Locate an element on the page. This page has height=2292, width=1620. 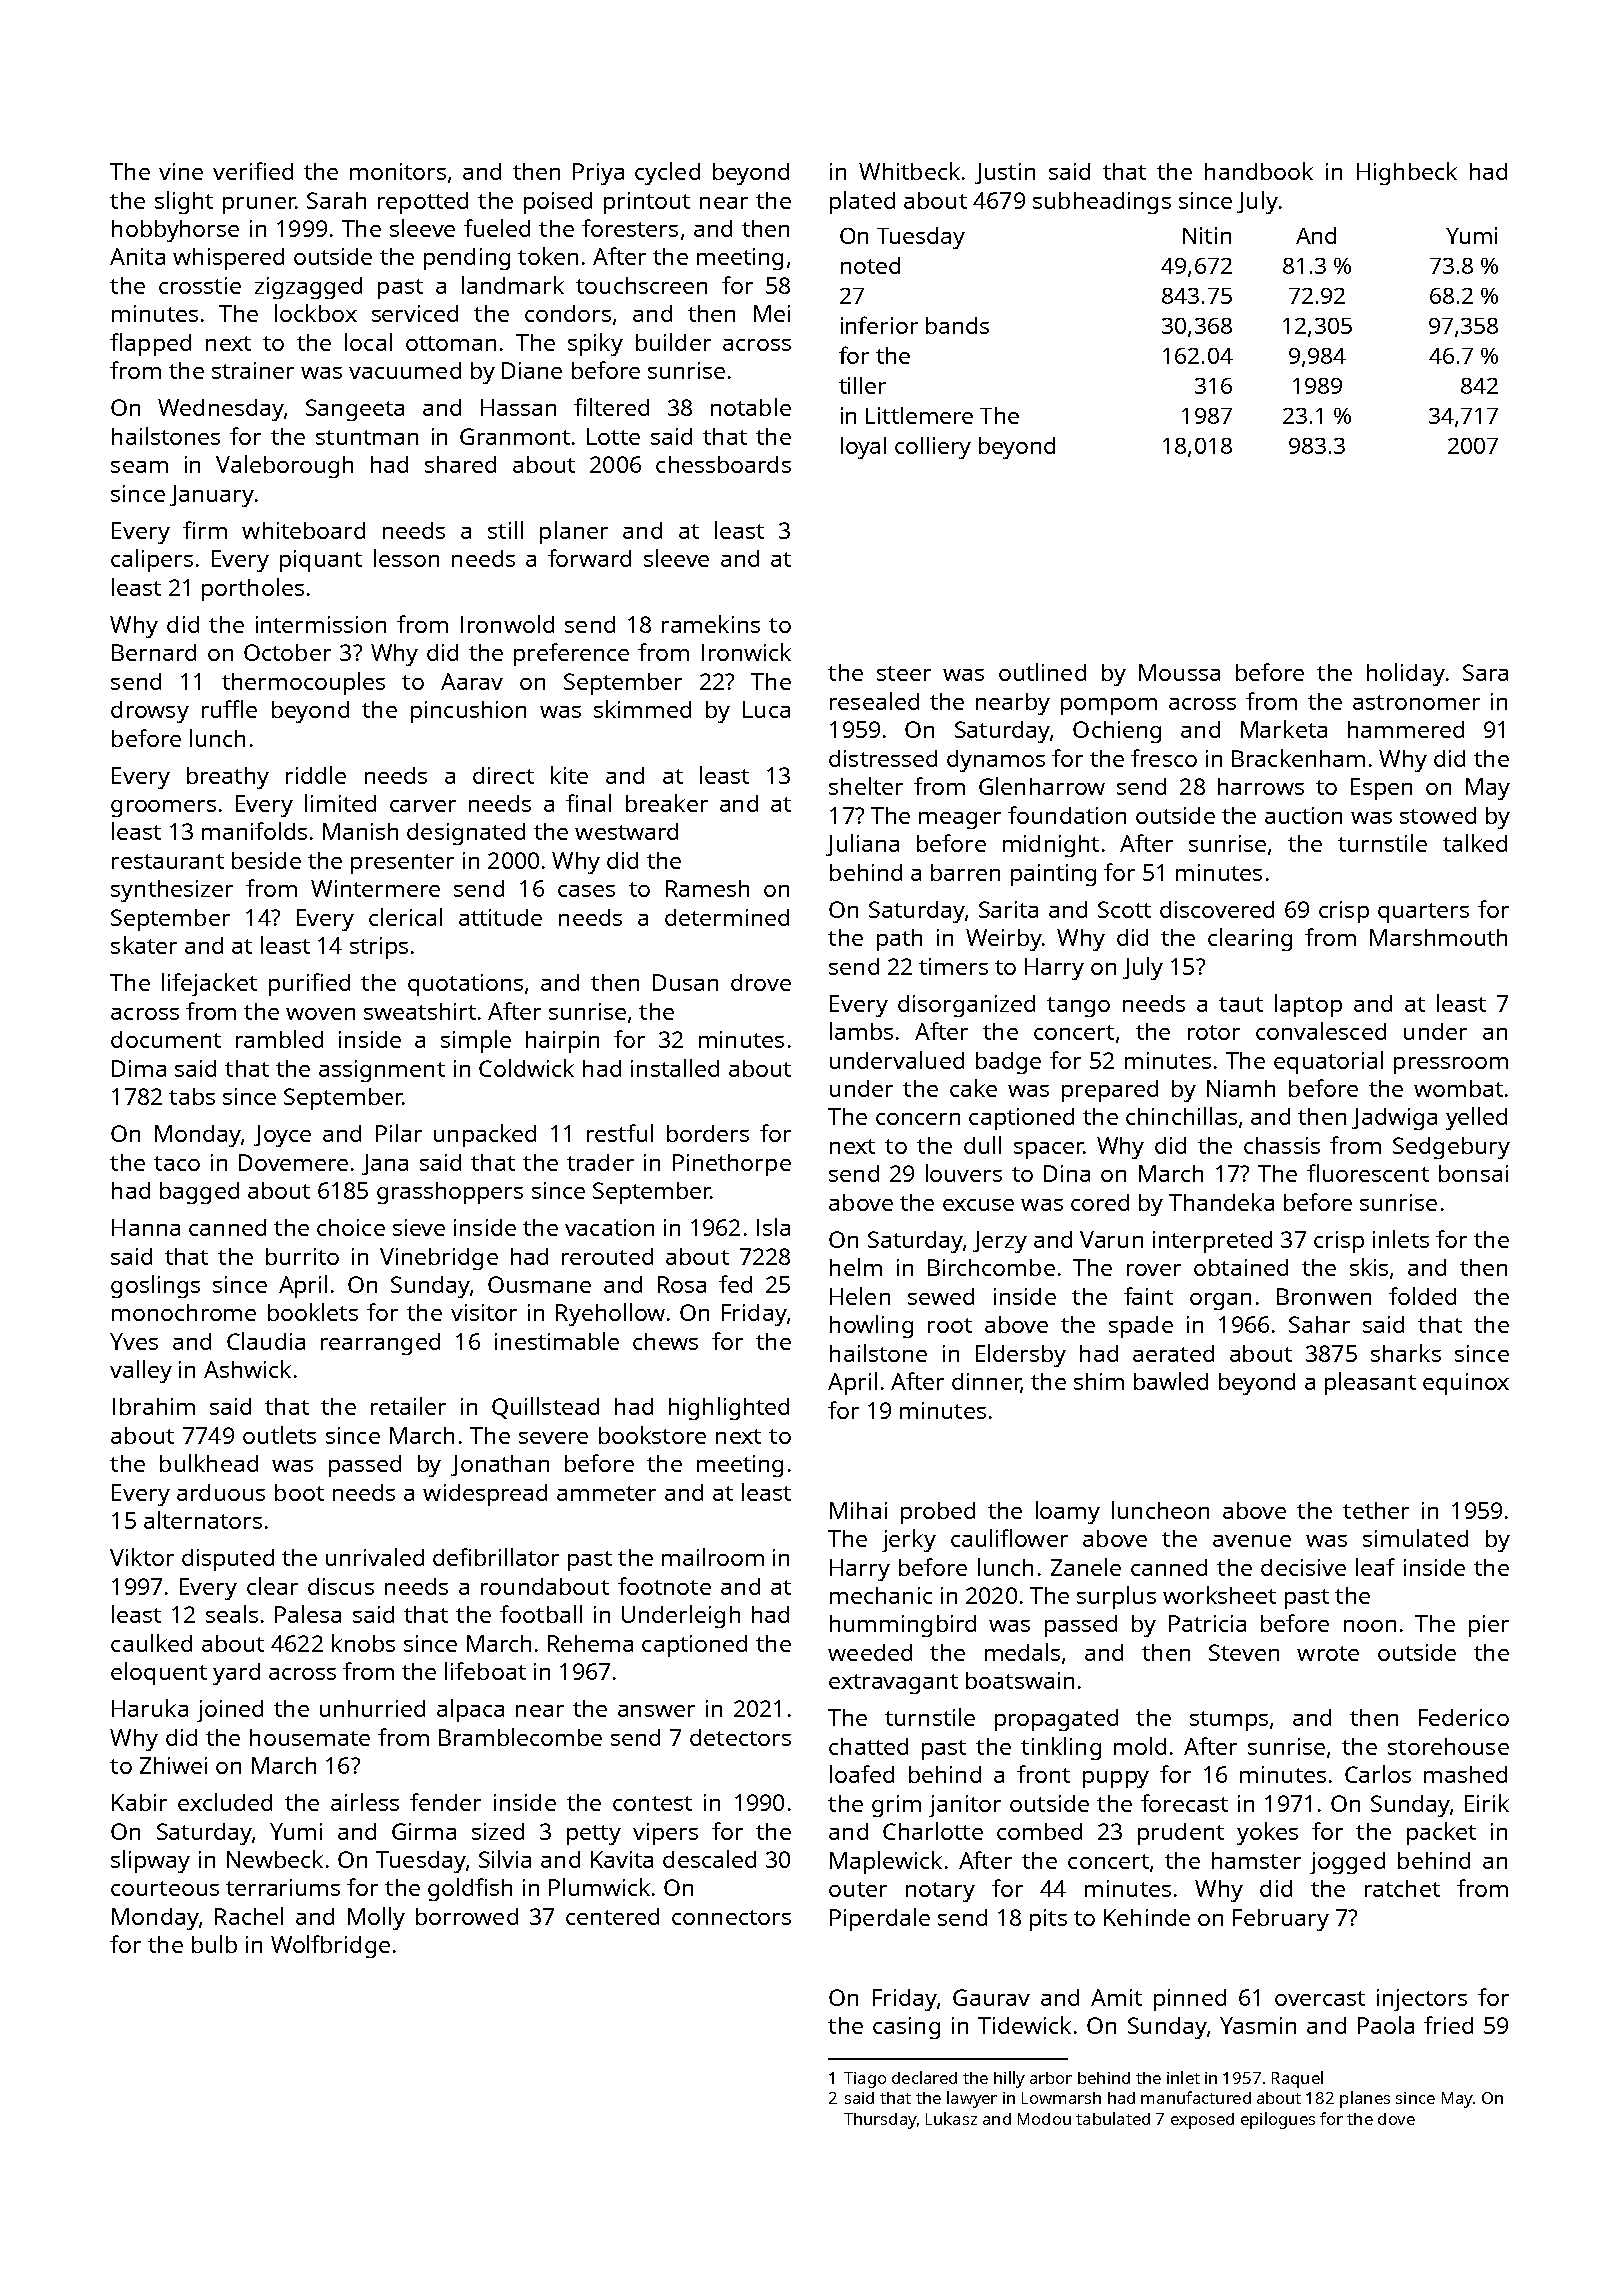
midnight is located at coordinates (1051, 846).
